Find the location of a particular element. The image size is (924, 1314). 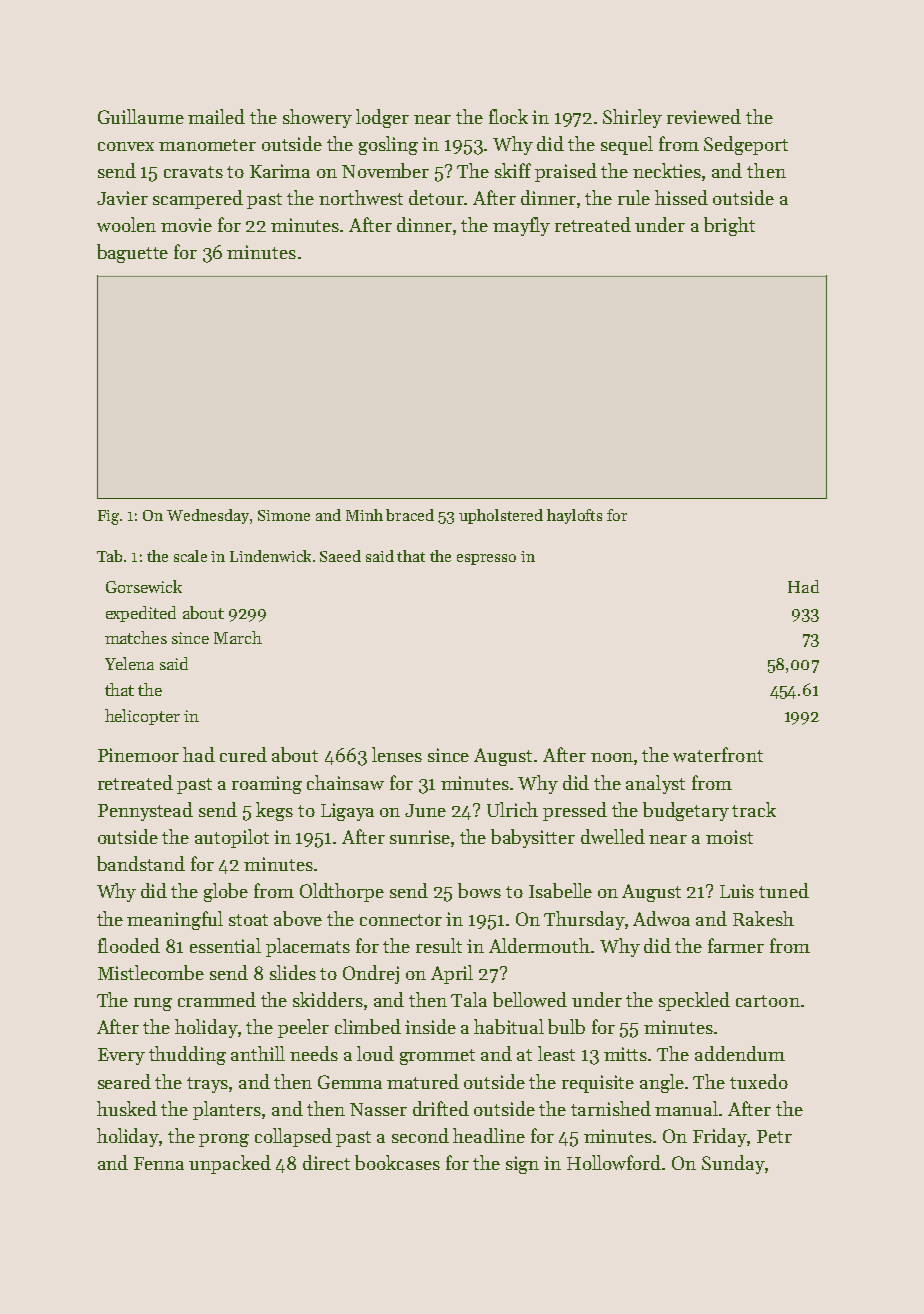

March is located at coordinates (238, 637).
